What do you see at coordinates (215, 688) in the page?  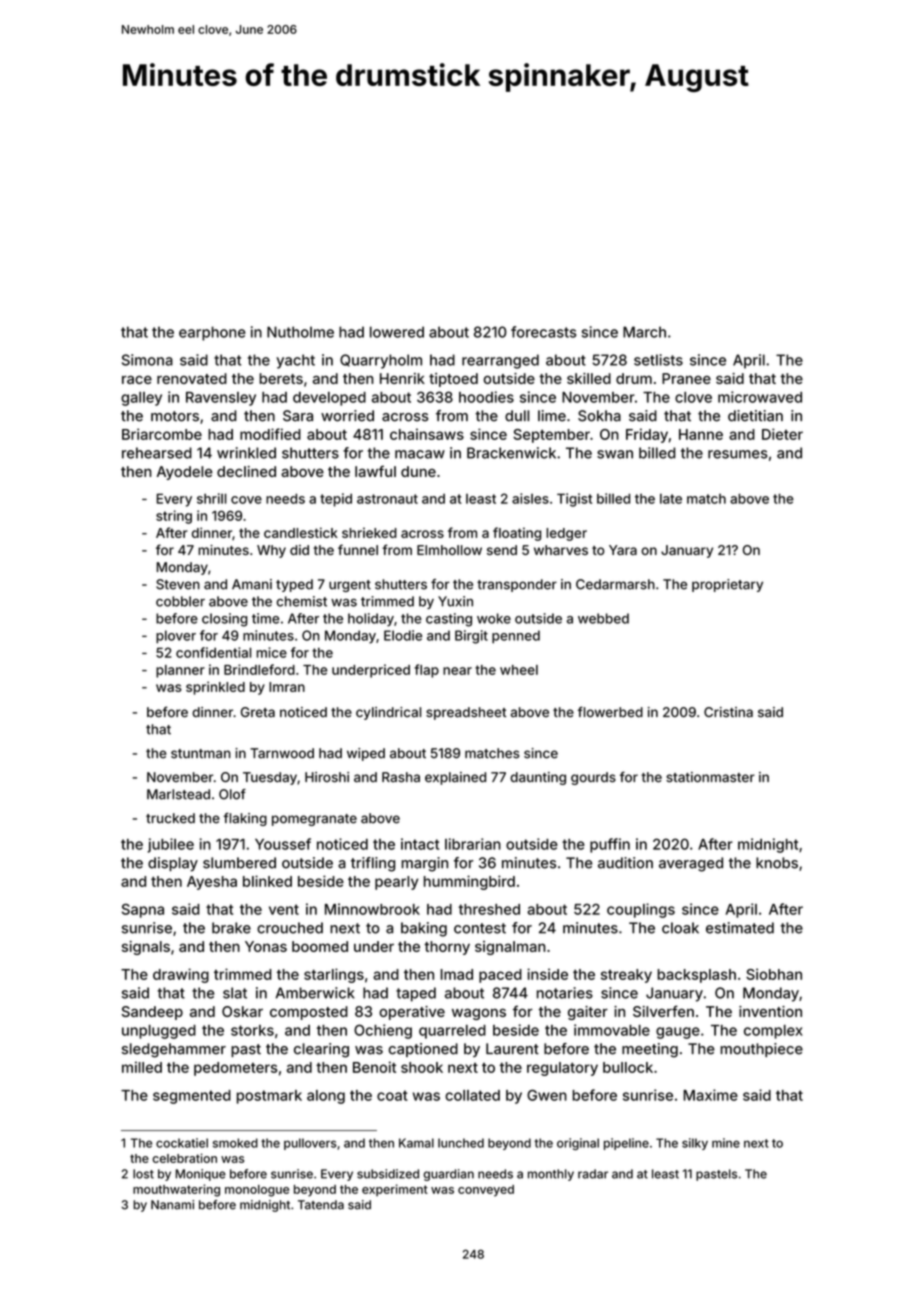 I see `sprinkled` at bounding box center [215, 688].
